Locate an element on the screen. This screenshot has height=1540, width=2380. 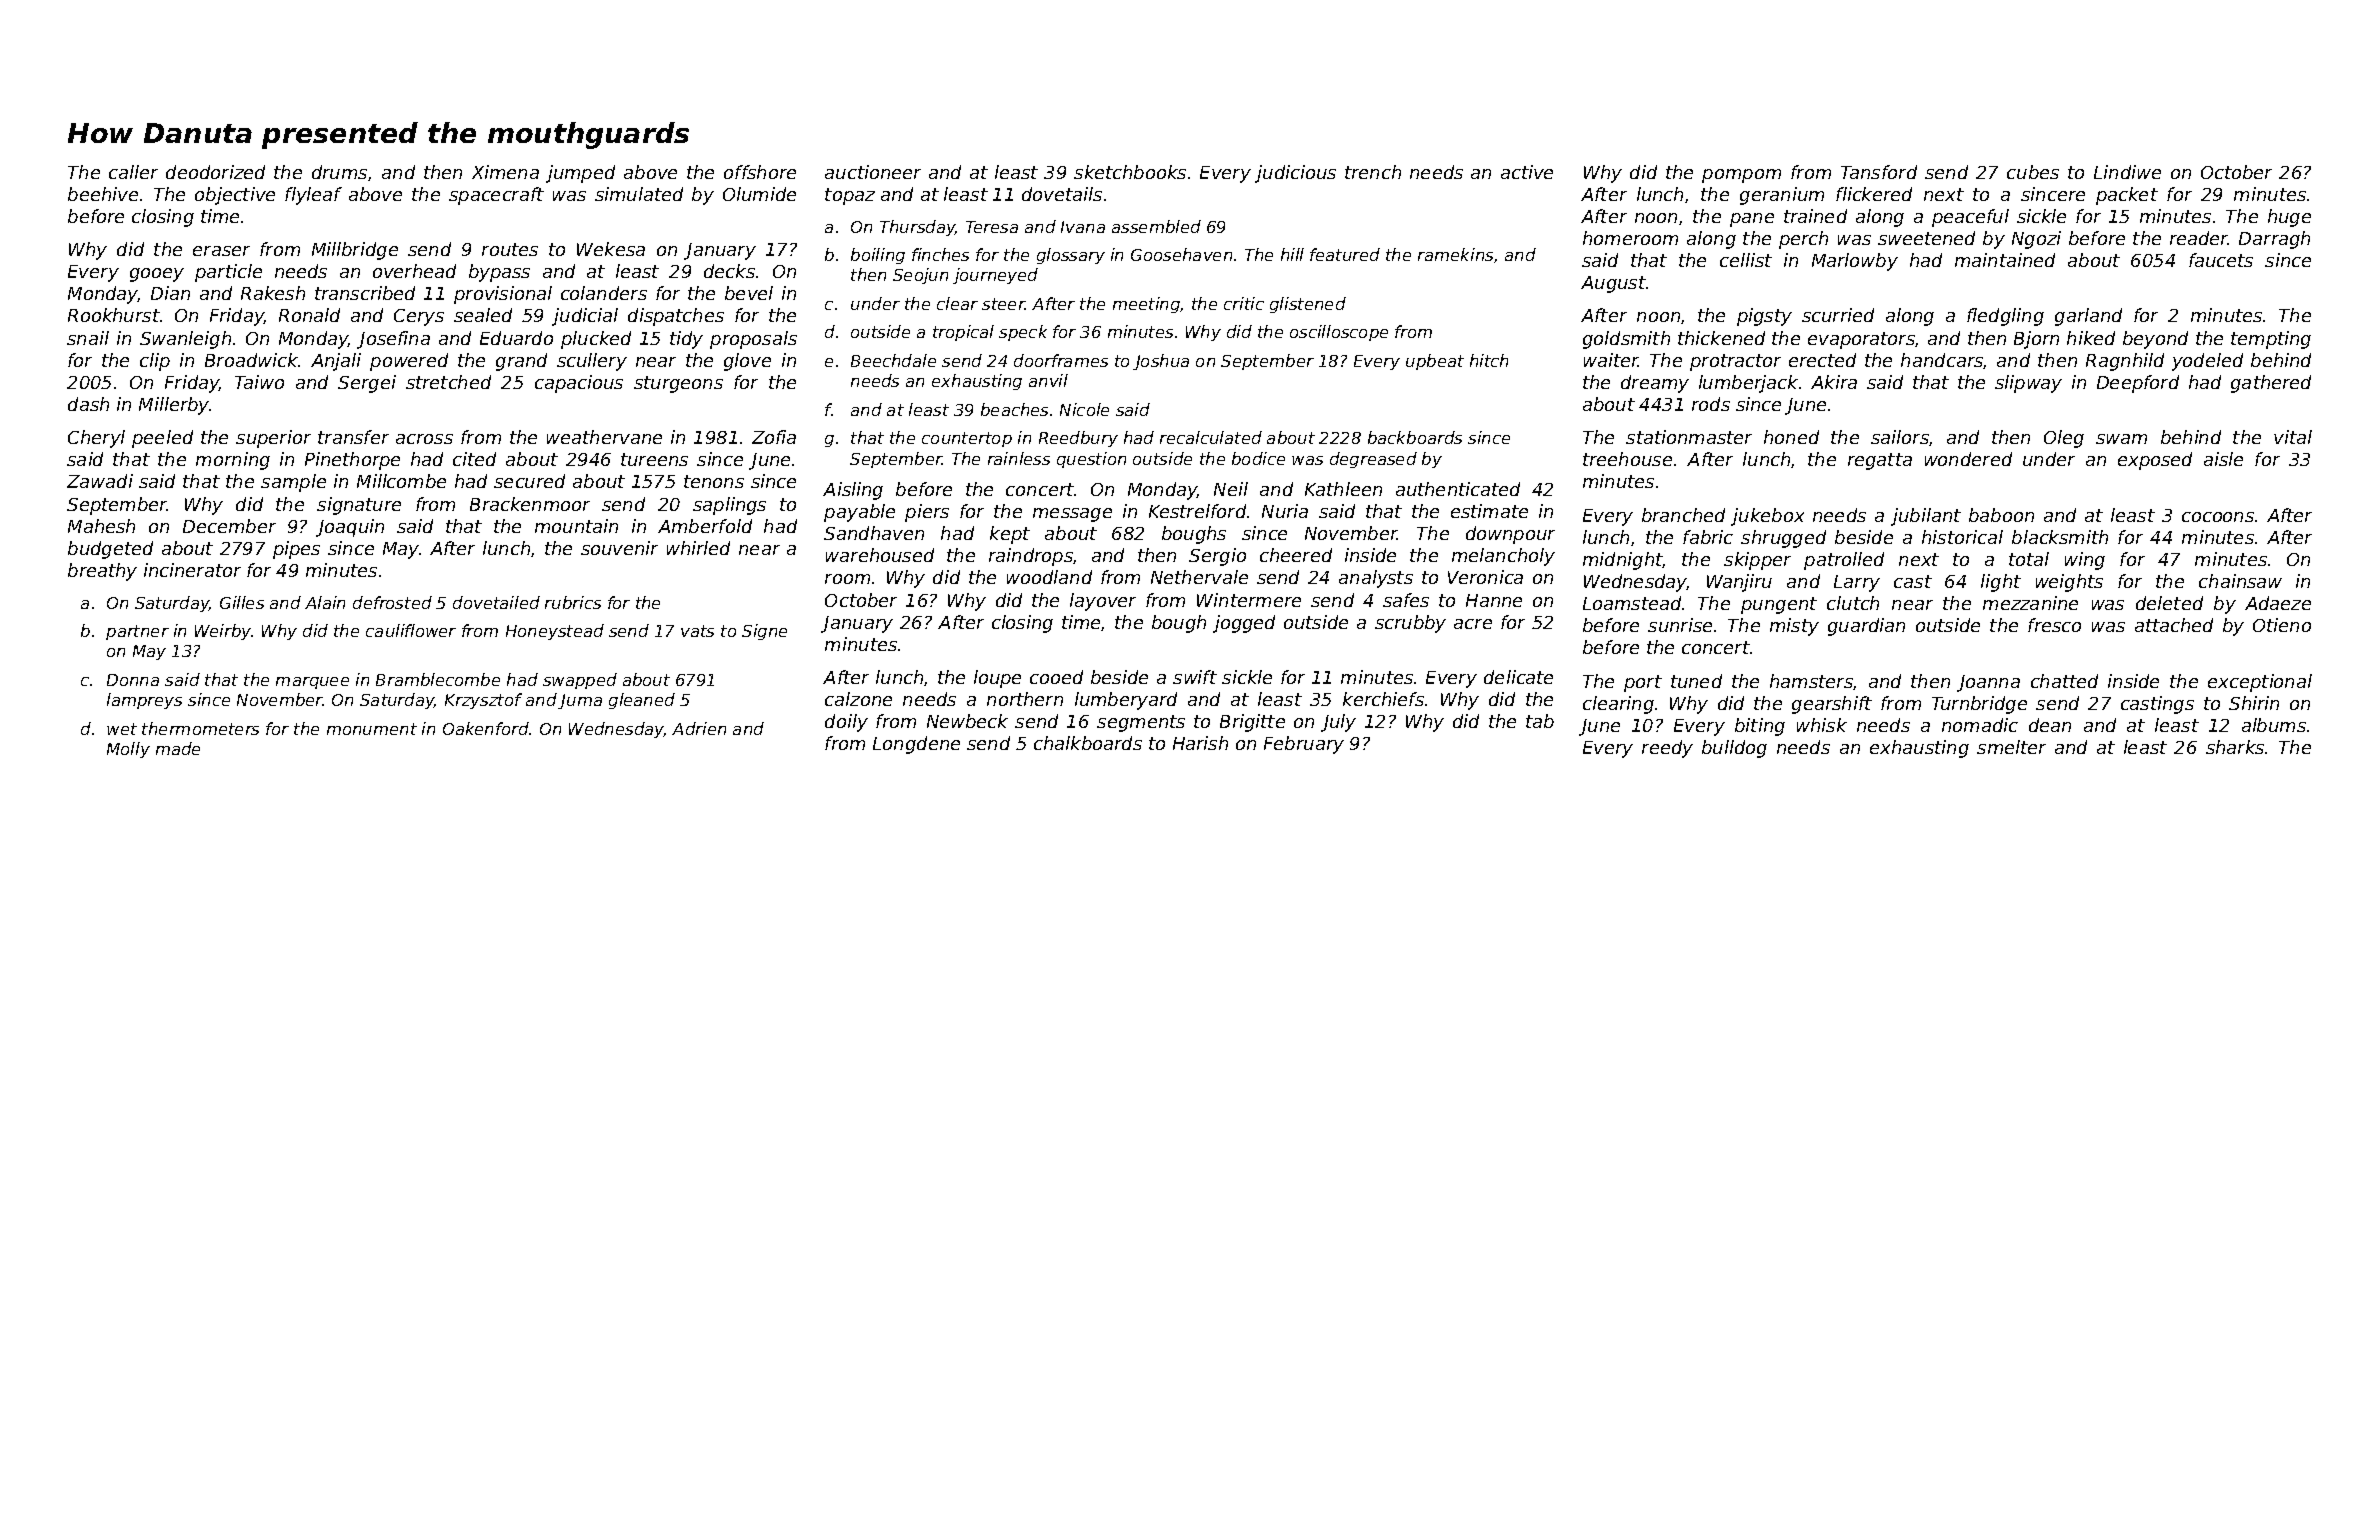
reedy is located at coordinates (1667, 749).
